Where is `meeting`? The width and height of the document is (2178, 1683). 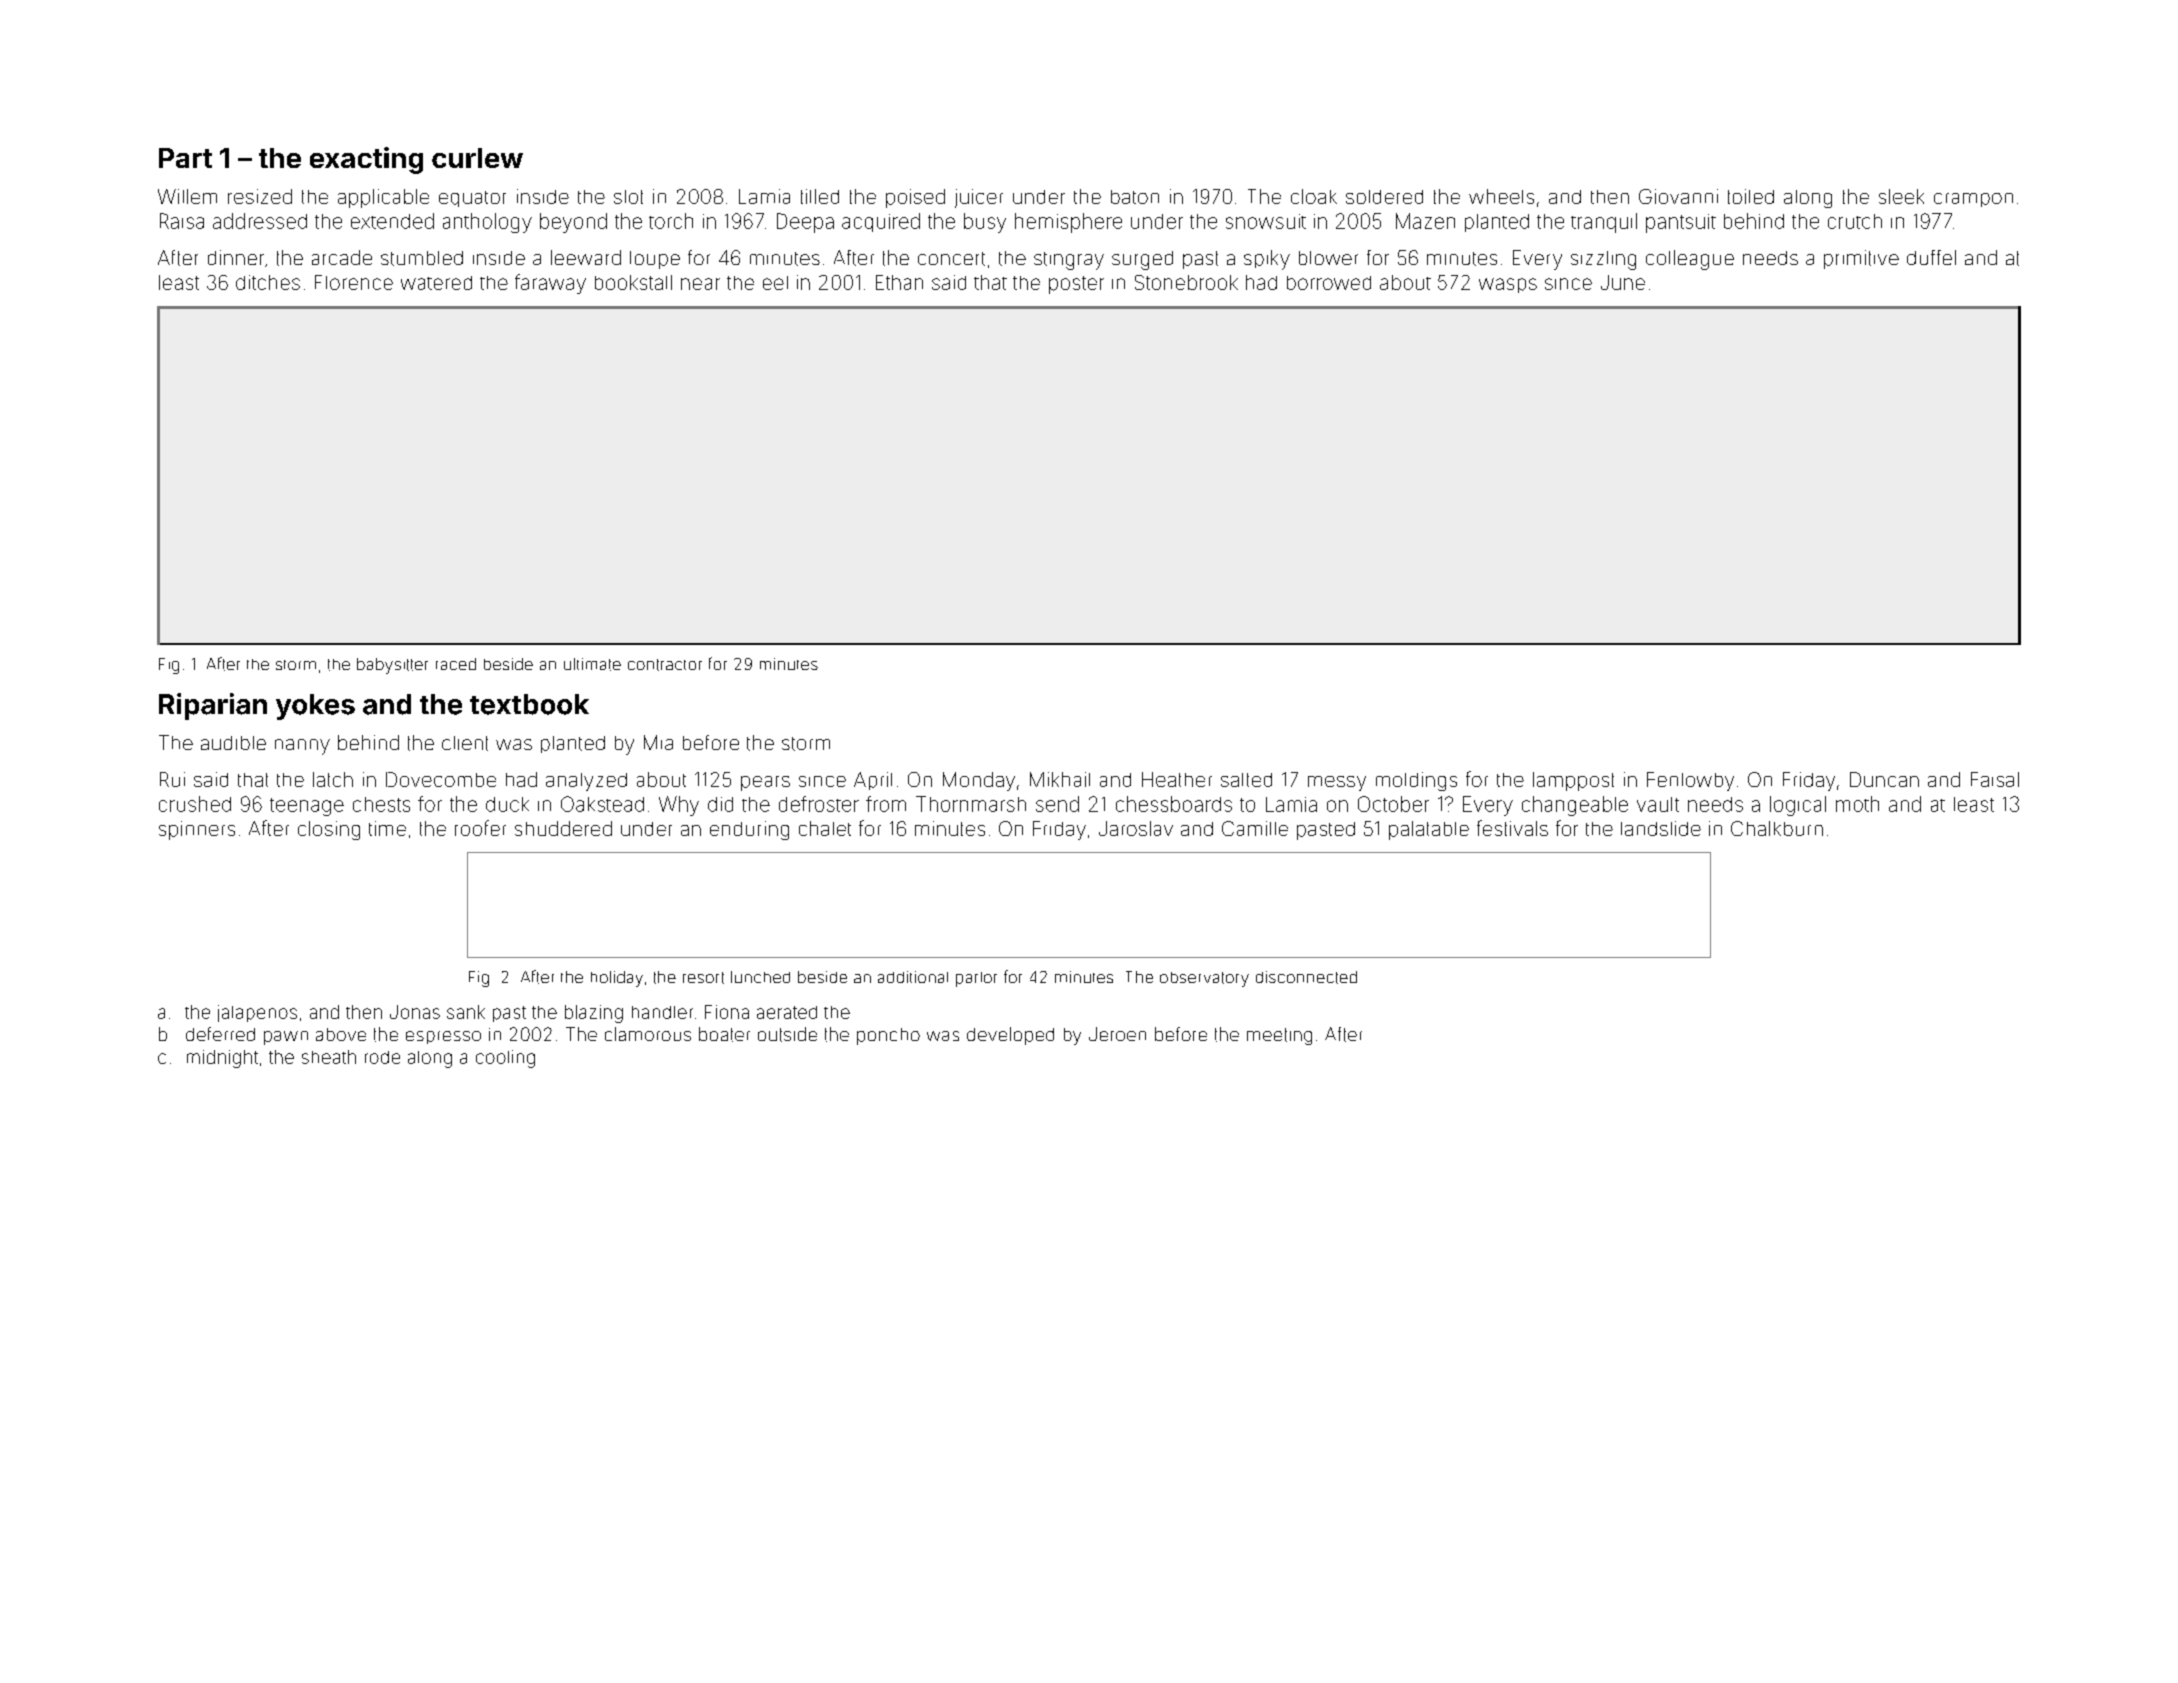
meeting is located at coordinates (1279, 1036).
